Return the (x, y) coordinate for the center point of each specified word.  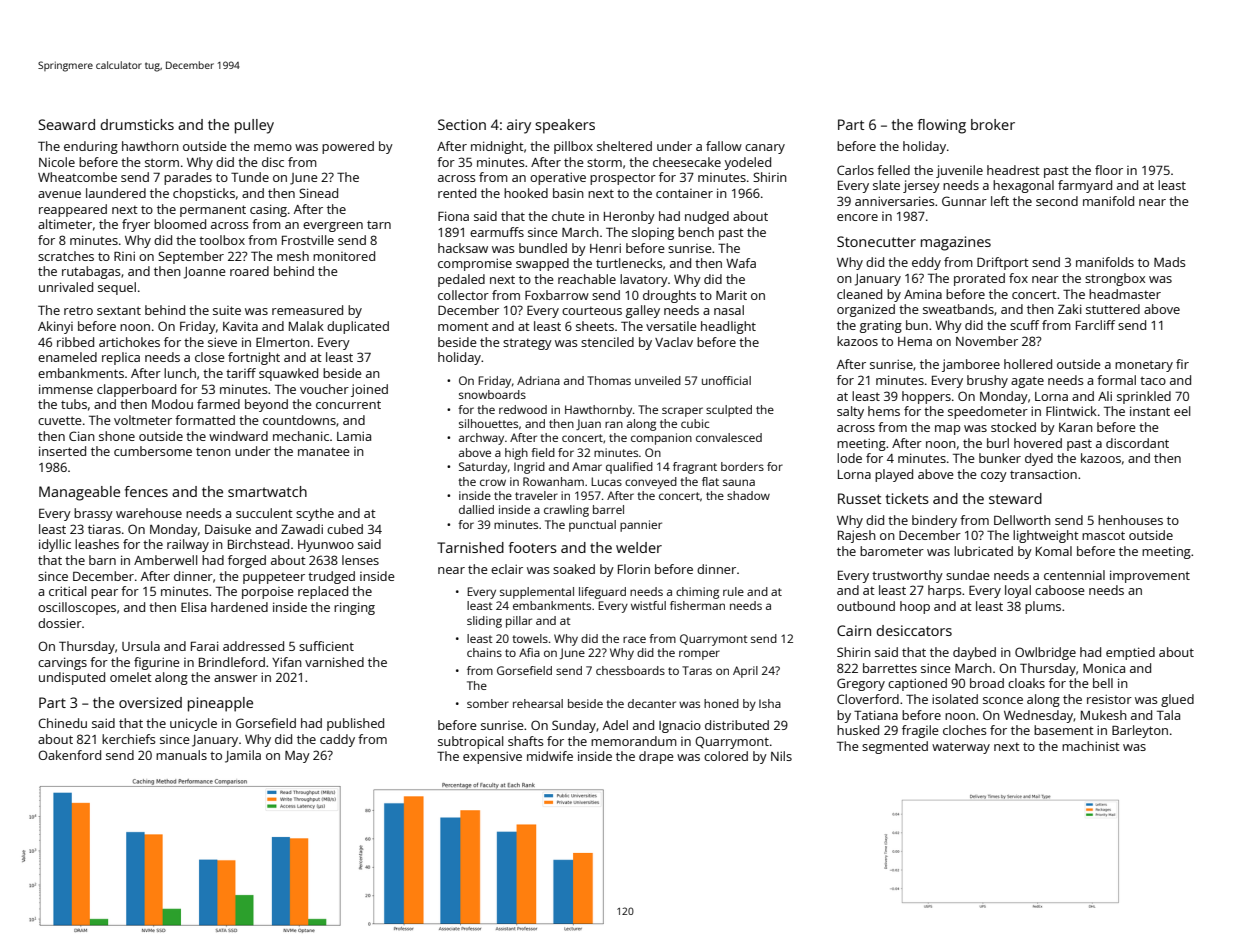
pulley (254, 126)
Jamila (243, 756)
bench (696, 232)
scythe (315, 514)
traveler (536, 495)
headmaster (1125, 294)
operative (558, 178)
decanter (652, 703)
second (1057, 201)
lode (849, 458)
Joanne (205, 273)
